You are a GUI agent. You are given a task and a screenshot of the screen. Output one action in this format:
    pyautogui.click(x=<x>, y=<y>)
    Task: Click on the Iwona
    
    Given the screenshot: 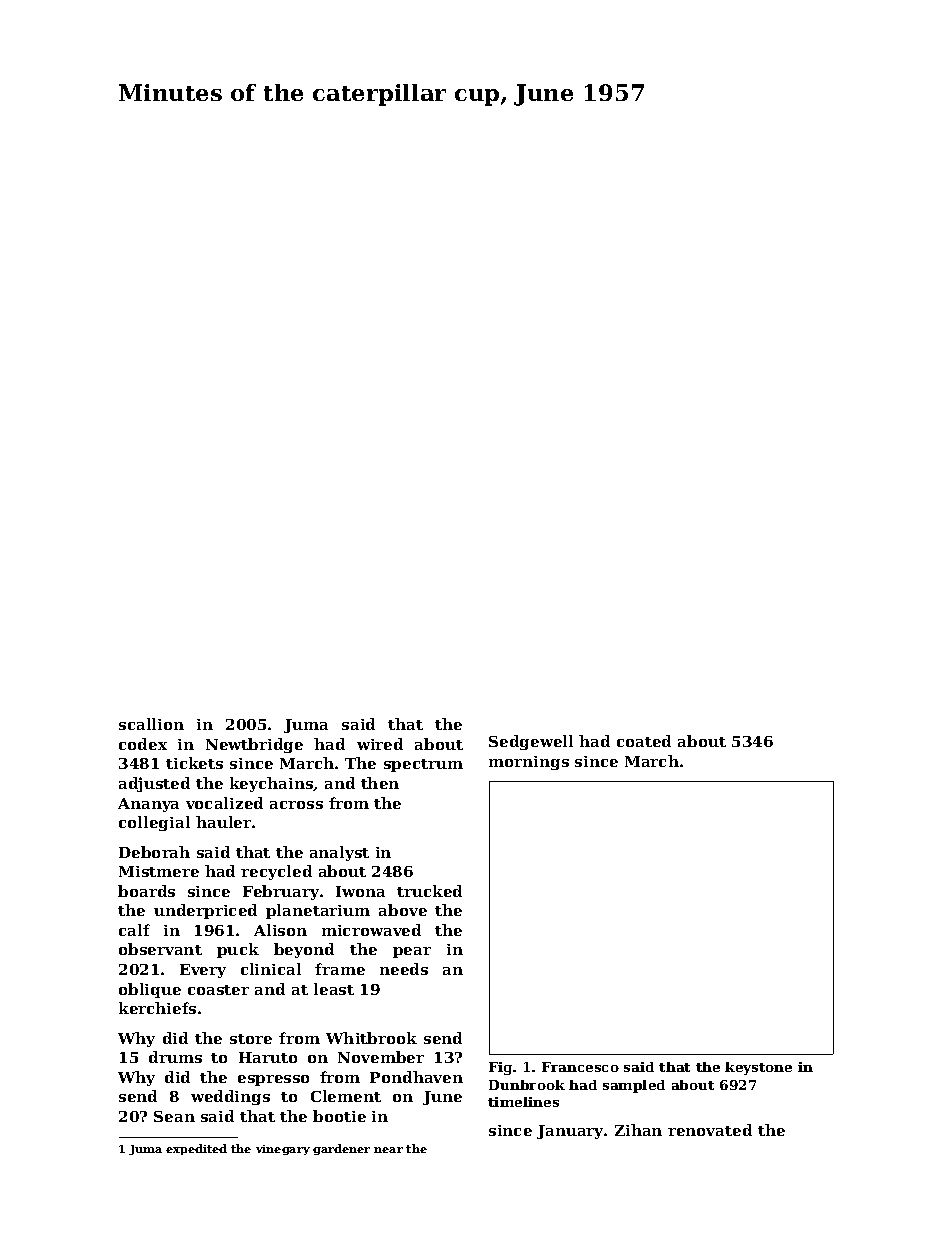 What is the action you would take?
    pyautogui.click(x=360, y=891)
